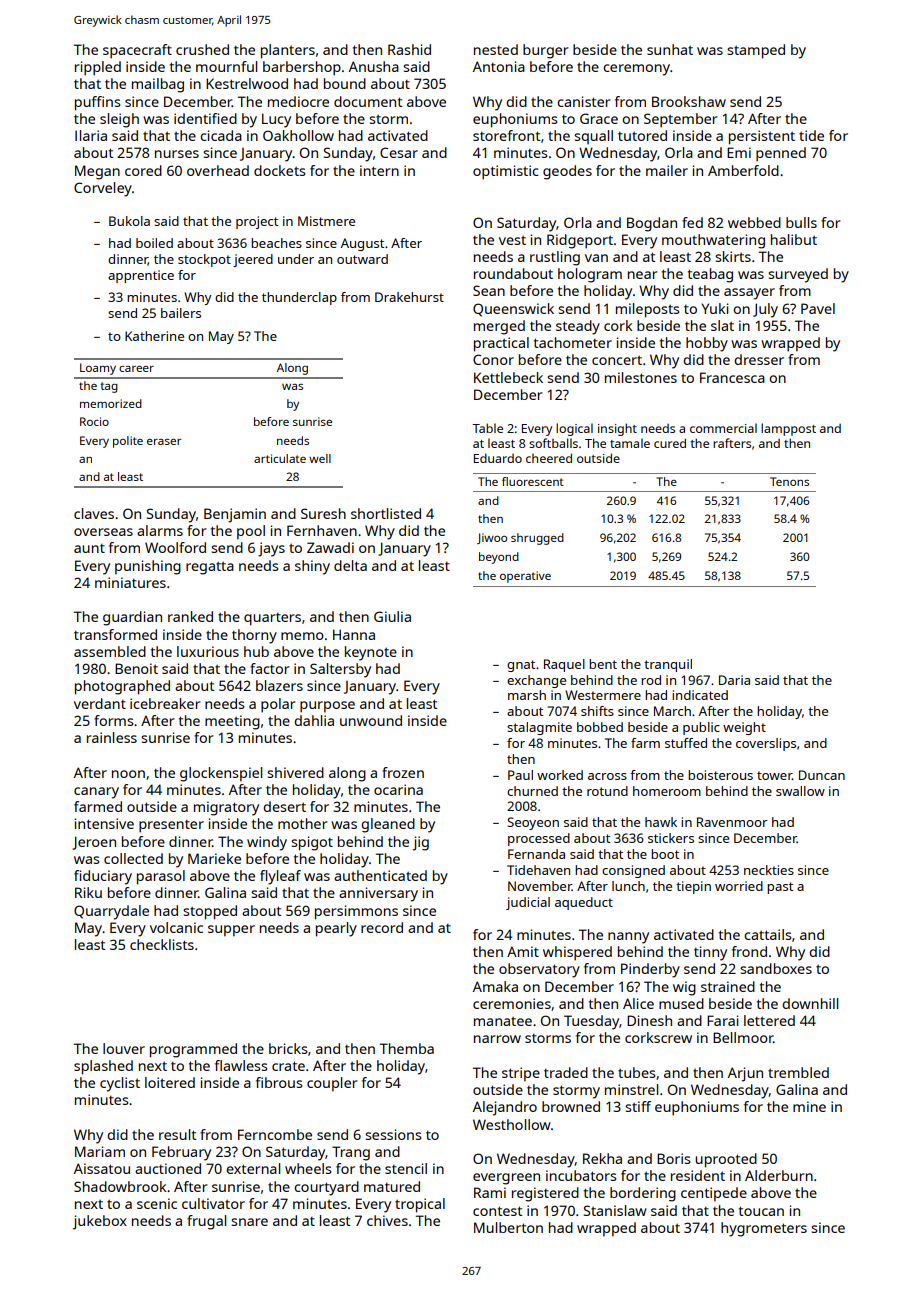 The height and width of the screenshot is (1308, 924). I want to click on Boris, so click(674, 1158).
